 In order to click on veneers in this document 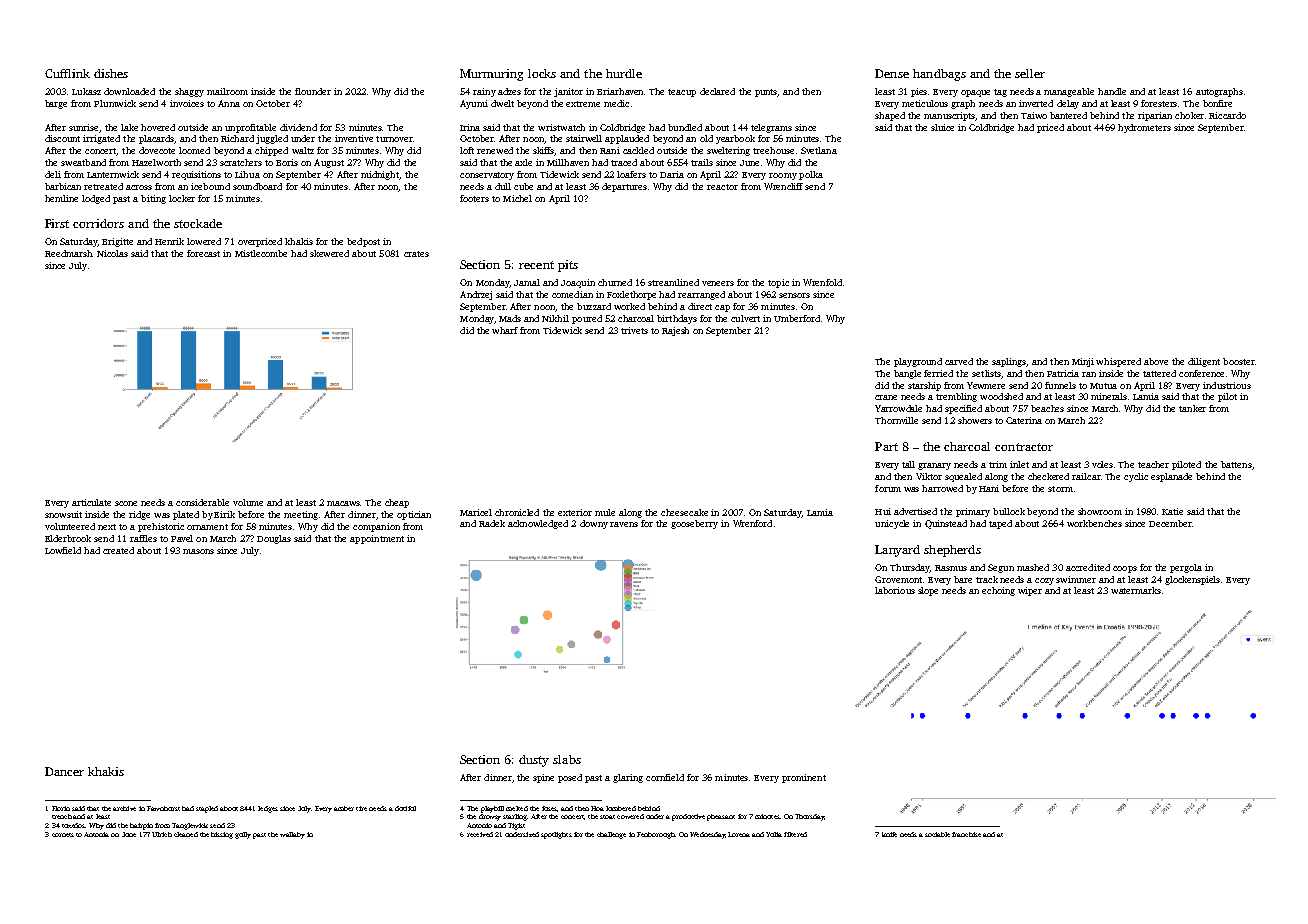, I will do `click(718, 283)`.
